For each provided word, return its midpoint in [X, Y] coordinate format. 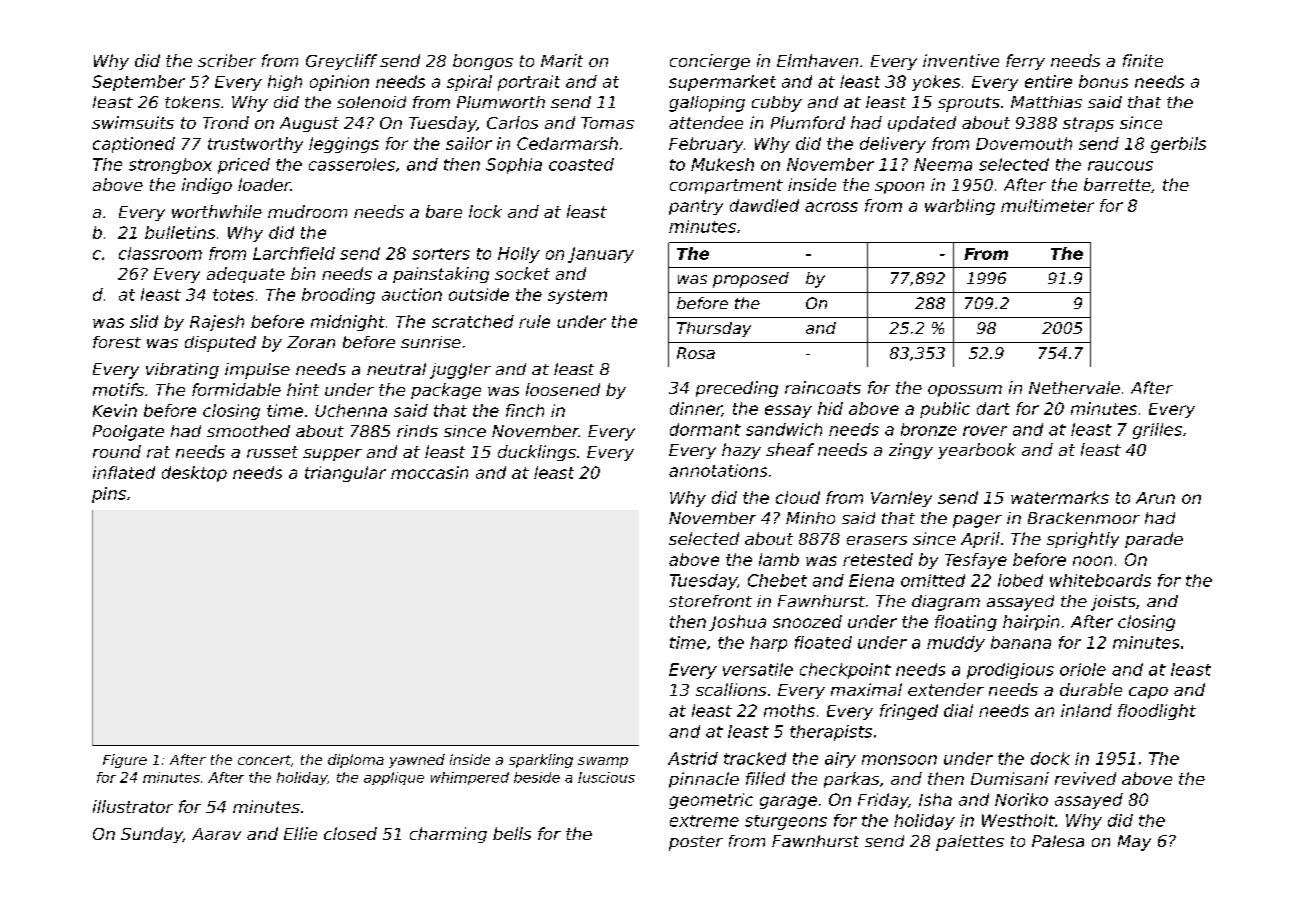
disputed [220, 344]
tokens [192, 102]
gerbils [1178, 145]
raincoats [823, 387]
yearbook [977, 451]
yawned [417, 761]
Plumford [808, 122]
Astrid [693, 758]
